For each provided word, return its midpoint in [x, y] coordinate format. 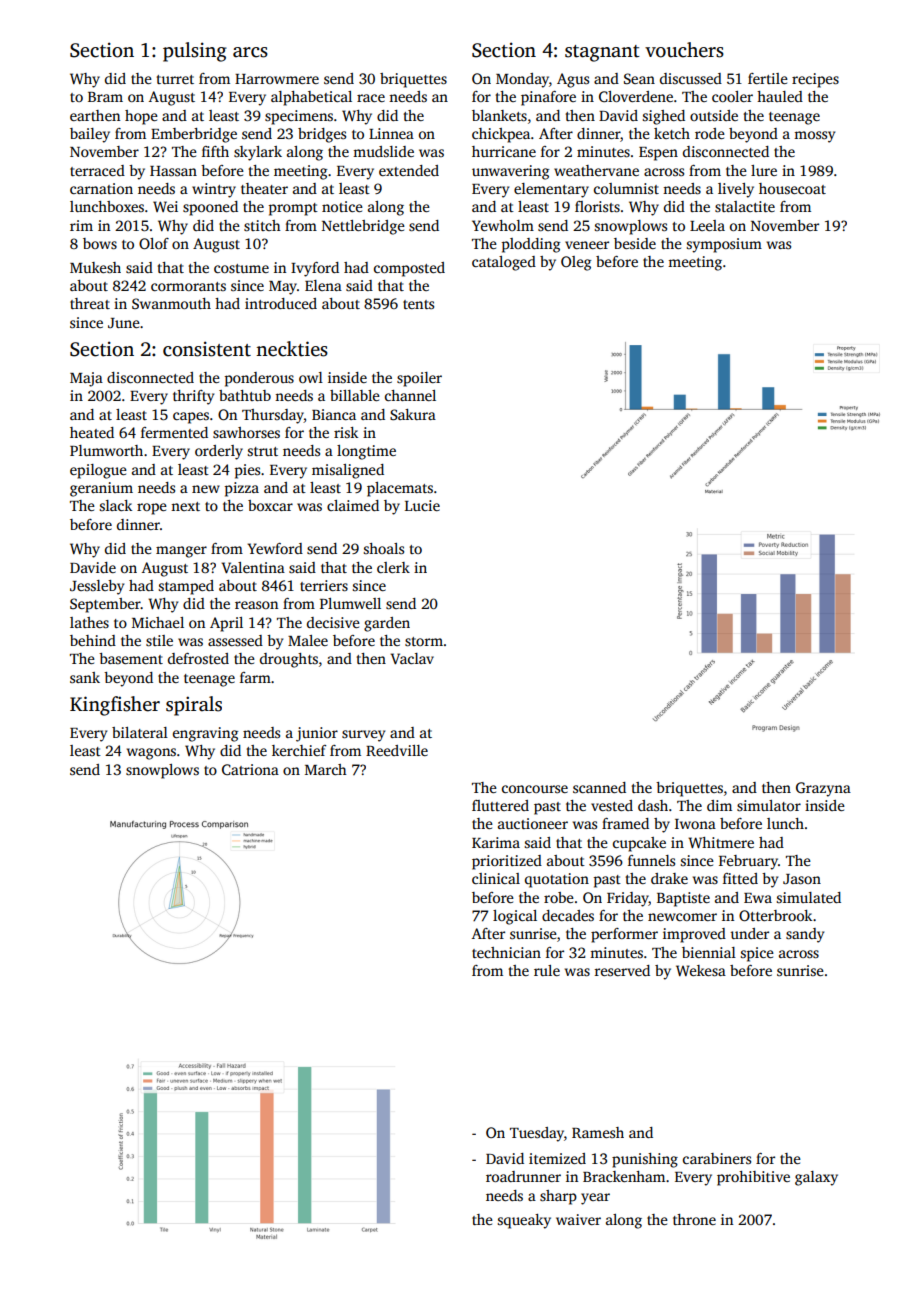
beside [635, 243]
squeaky [524, 1221]
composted [409, 269]
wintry [214, 190]
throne [694, 1219]
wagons [151, 754]
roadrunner [523, 1176]
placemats [400, 489]
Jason [802, 879]
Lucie [422, 505]
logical [515, 917]
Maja [86, 379]
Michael [158, 622]
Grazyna [823, 789]
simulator [769, 805]
